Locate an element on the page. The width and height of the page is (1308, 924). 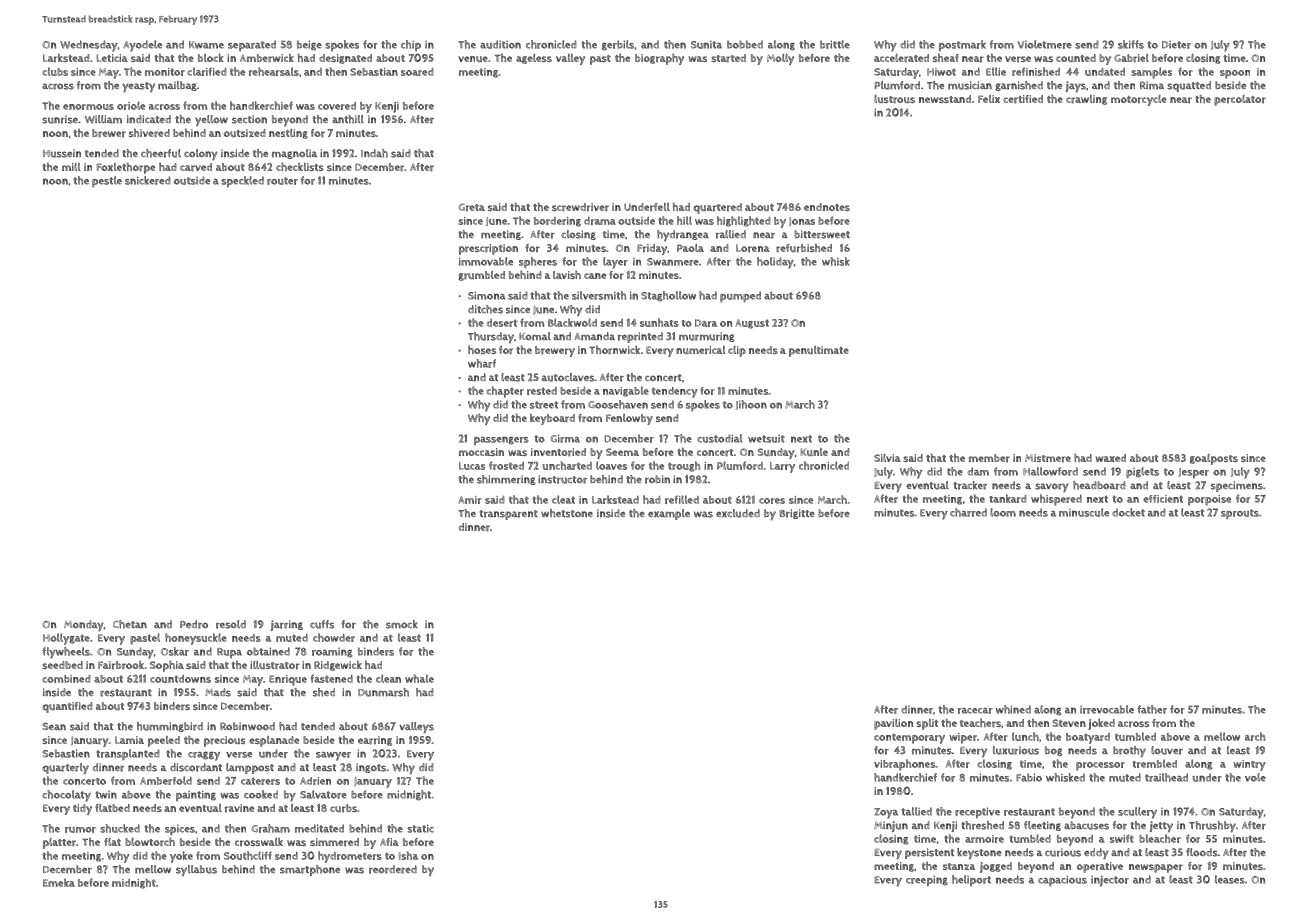
audition is located at coordinates (500, 44).
